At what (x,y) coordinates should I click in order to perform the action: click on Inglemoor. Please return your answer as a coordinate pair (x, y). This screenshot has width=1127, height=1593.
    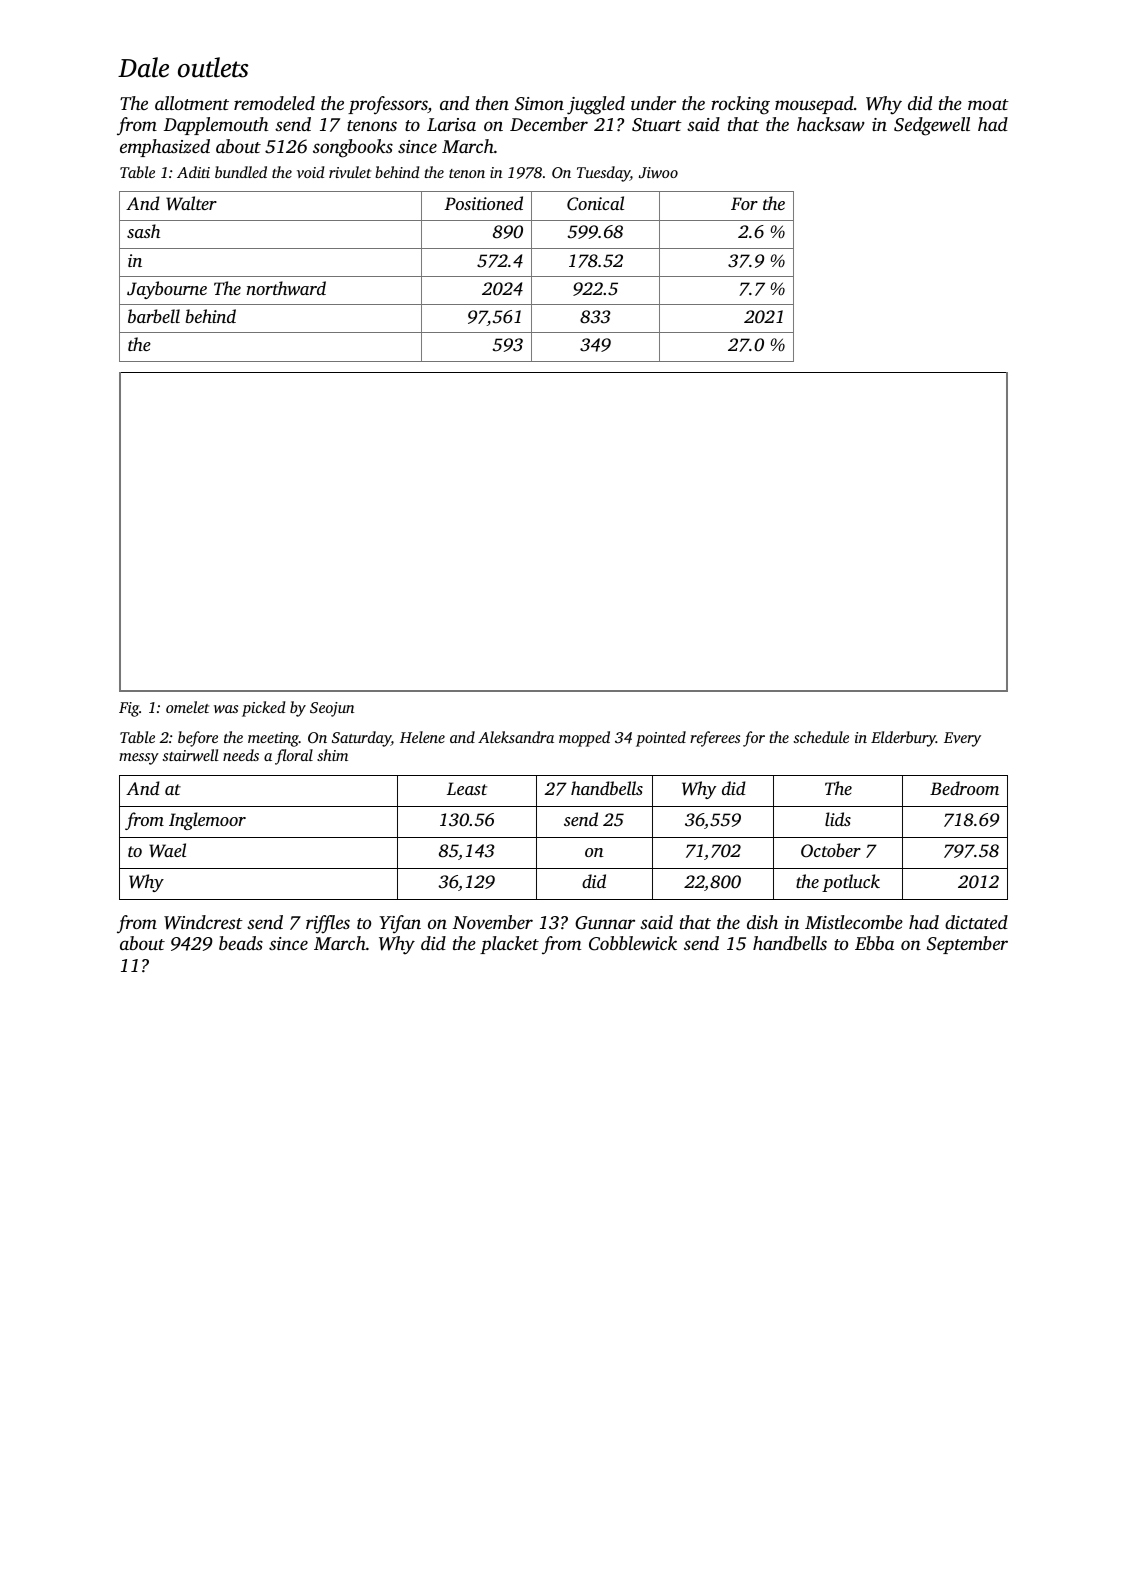
    Looking at the image, I should click on (207, 821).
